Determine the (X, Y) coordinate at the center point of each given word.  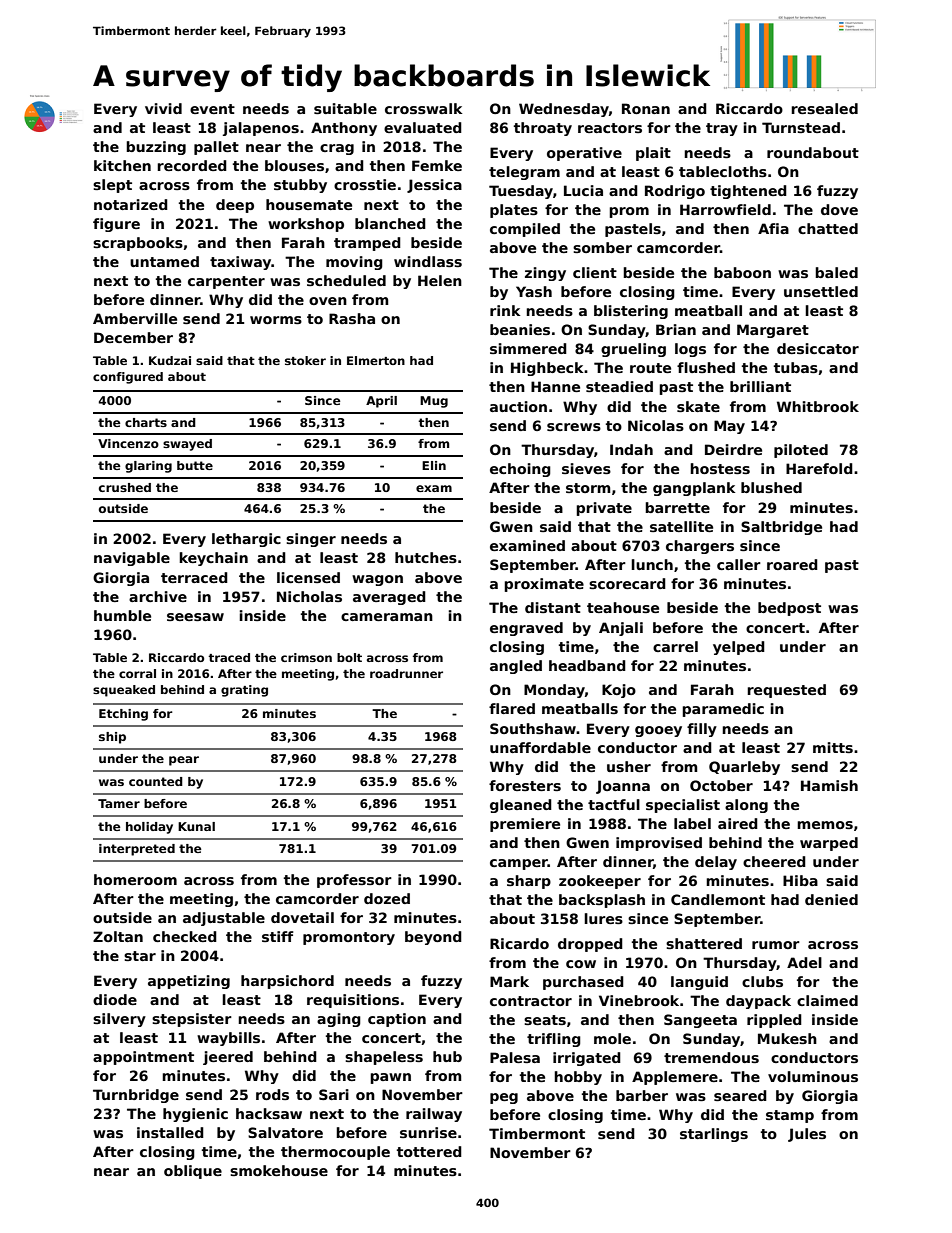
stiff (277, 936)
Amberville (135, 318)
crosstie (365, 184)
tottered (429, 1151)
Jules (807, 1135)
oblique (193, 1172)
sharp (529, 882)
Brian (676, 329)
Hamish (829, 785)
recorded (192, 165)
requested (786, 691)
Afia (773, 228)
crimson (306, 657)
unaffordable (540, 747)
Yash (534, 291)
